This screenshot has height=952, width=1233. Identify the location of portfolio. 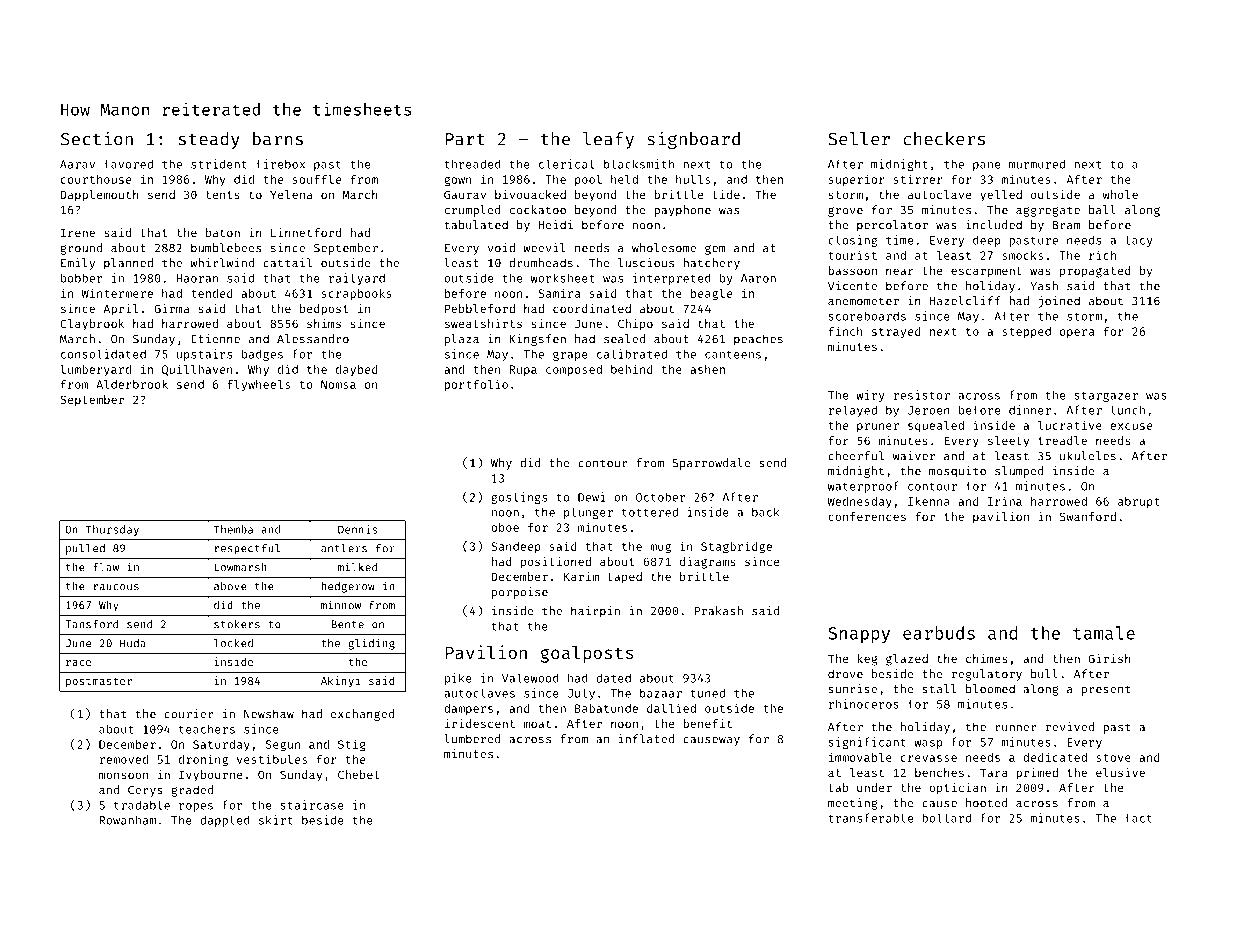
(476, 385).
